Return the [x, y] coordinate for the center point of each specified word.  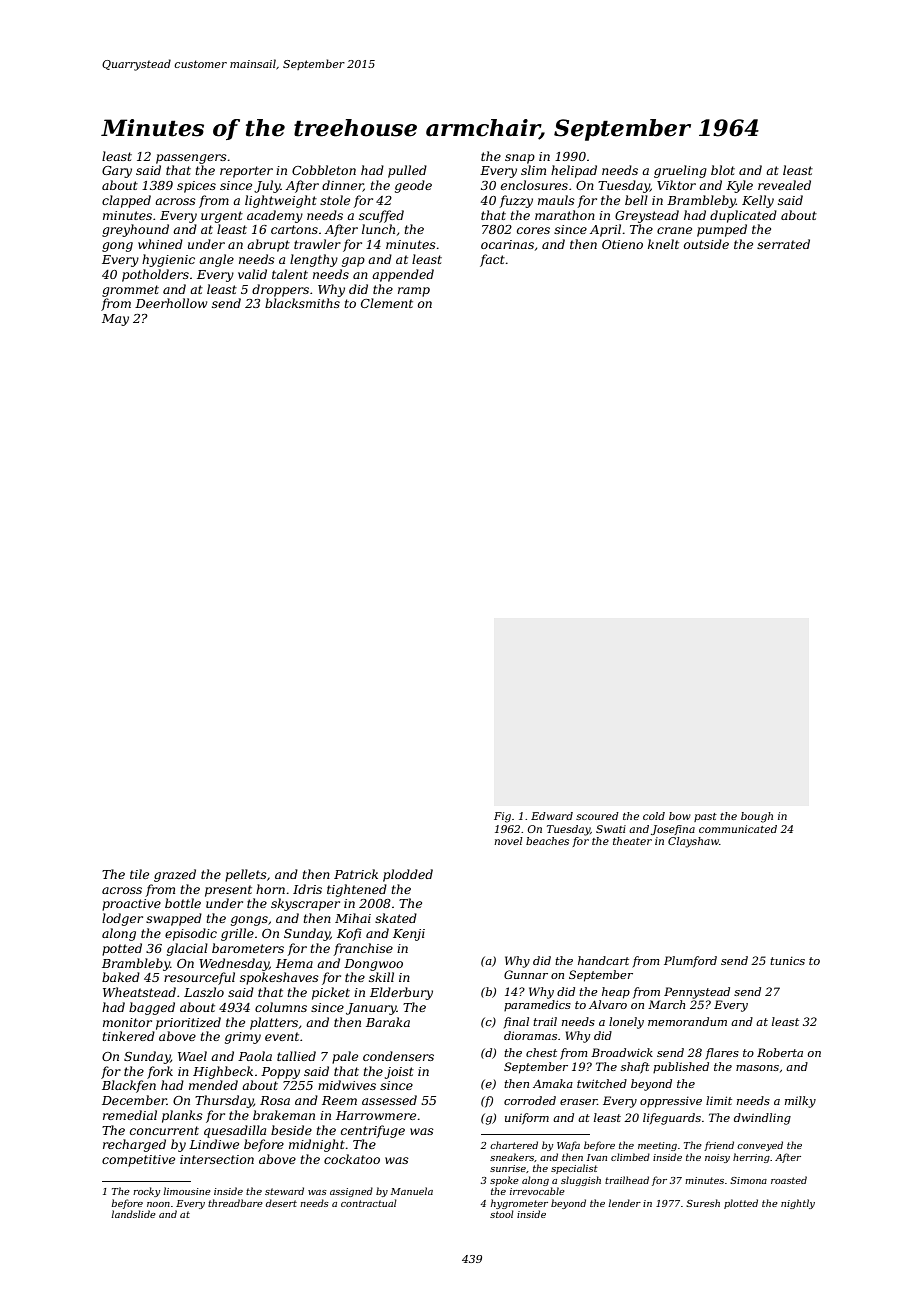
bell [636, 200]
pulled [407, 171]
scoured [597, 816]
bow [680, 816]
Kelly [758, 201]
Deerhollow [171, 303]
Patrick [356, 874]
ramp [414, 292]
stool [502, 1214]
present [228, 891]
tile [139, 874]
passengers [191, 159]
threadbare [235, 1203]
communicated [738, 829]
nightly [798, 1204]
